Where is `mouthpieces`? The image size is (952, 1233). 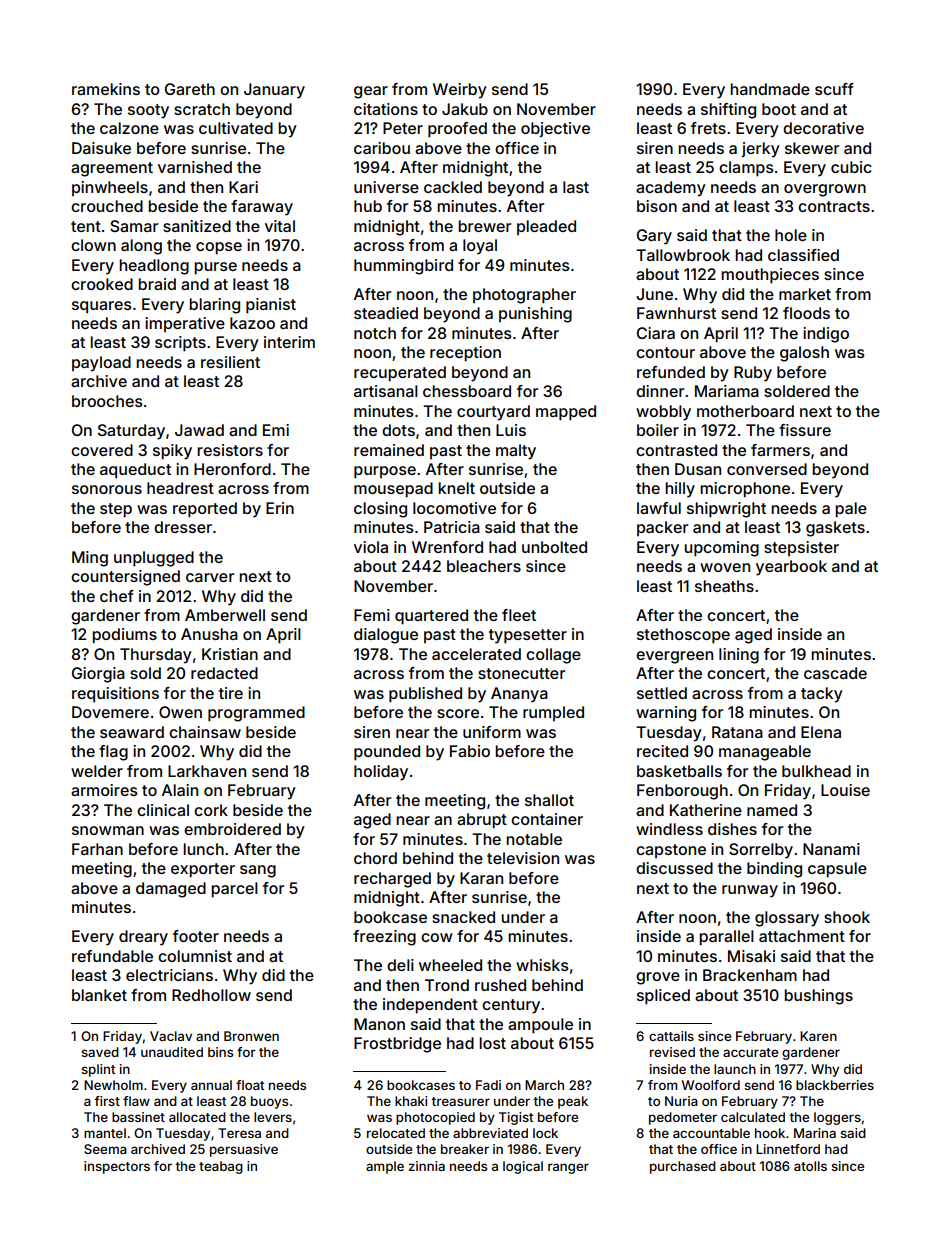
mouthpieces is located at coordinates (770, 276).
